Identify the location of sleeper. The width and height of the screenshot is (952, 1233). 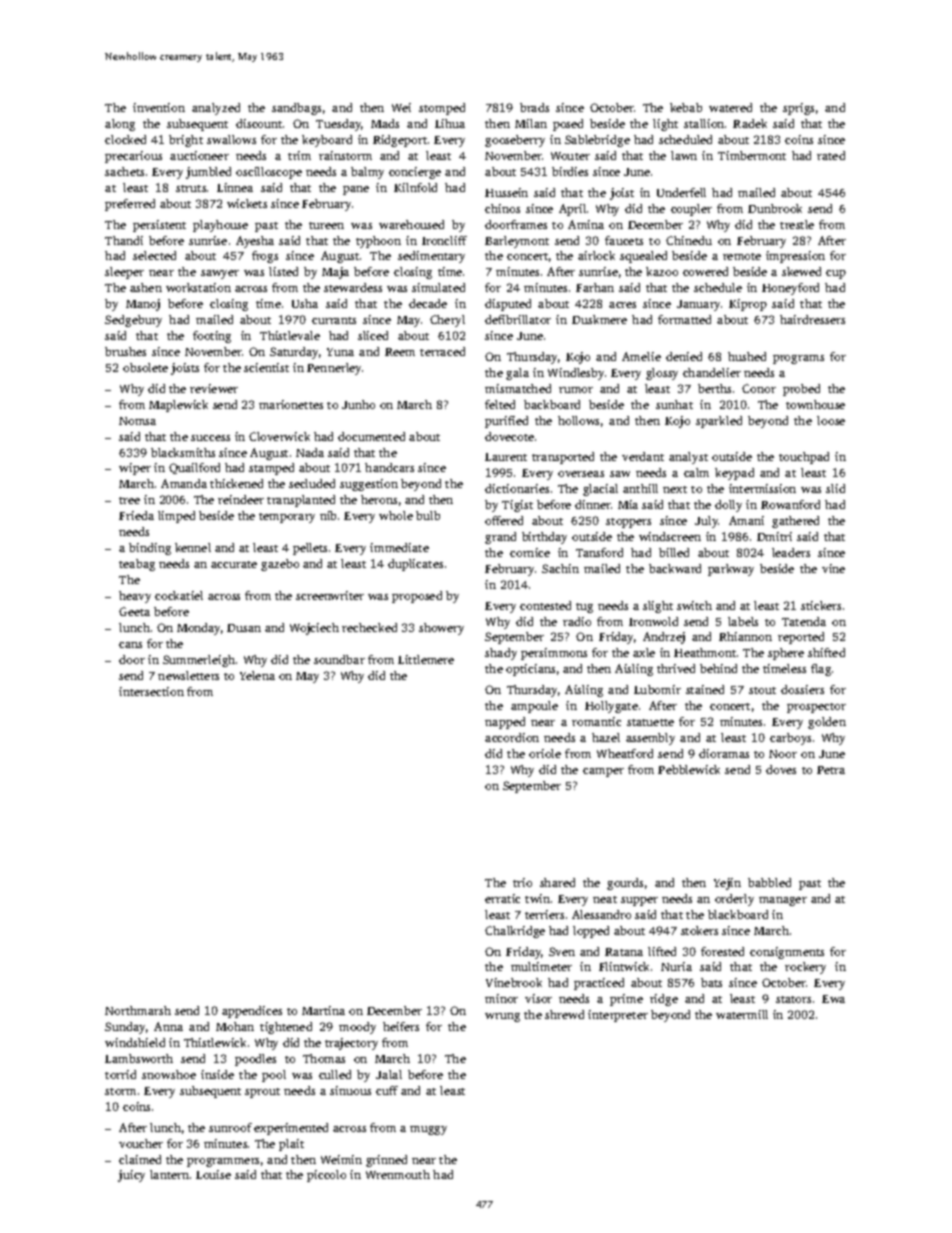
(124, 273).
